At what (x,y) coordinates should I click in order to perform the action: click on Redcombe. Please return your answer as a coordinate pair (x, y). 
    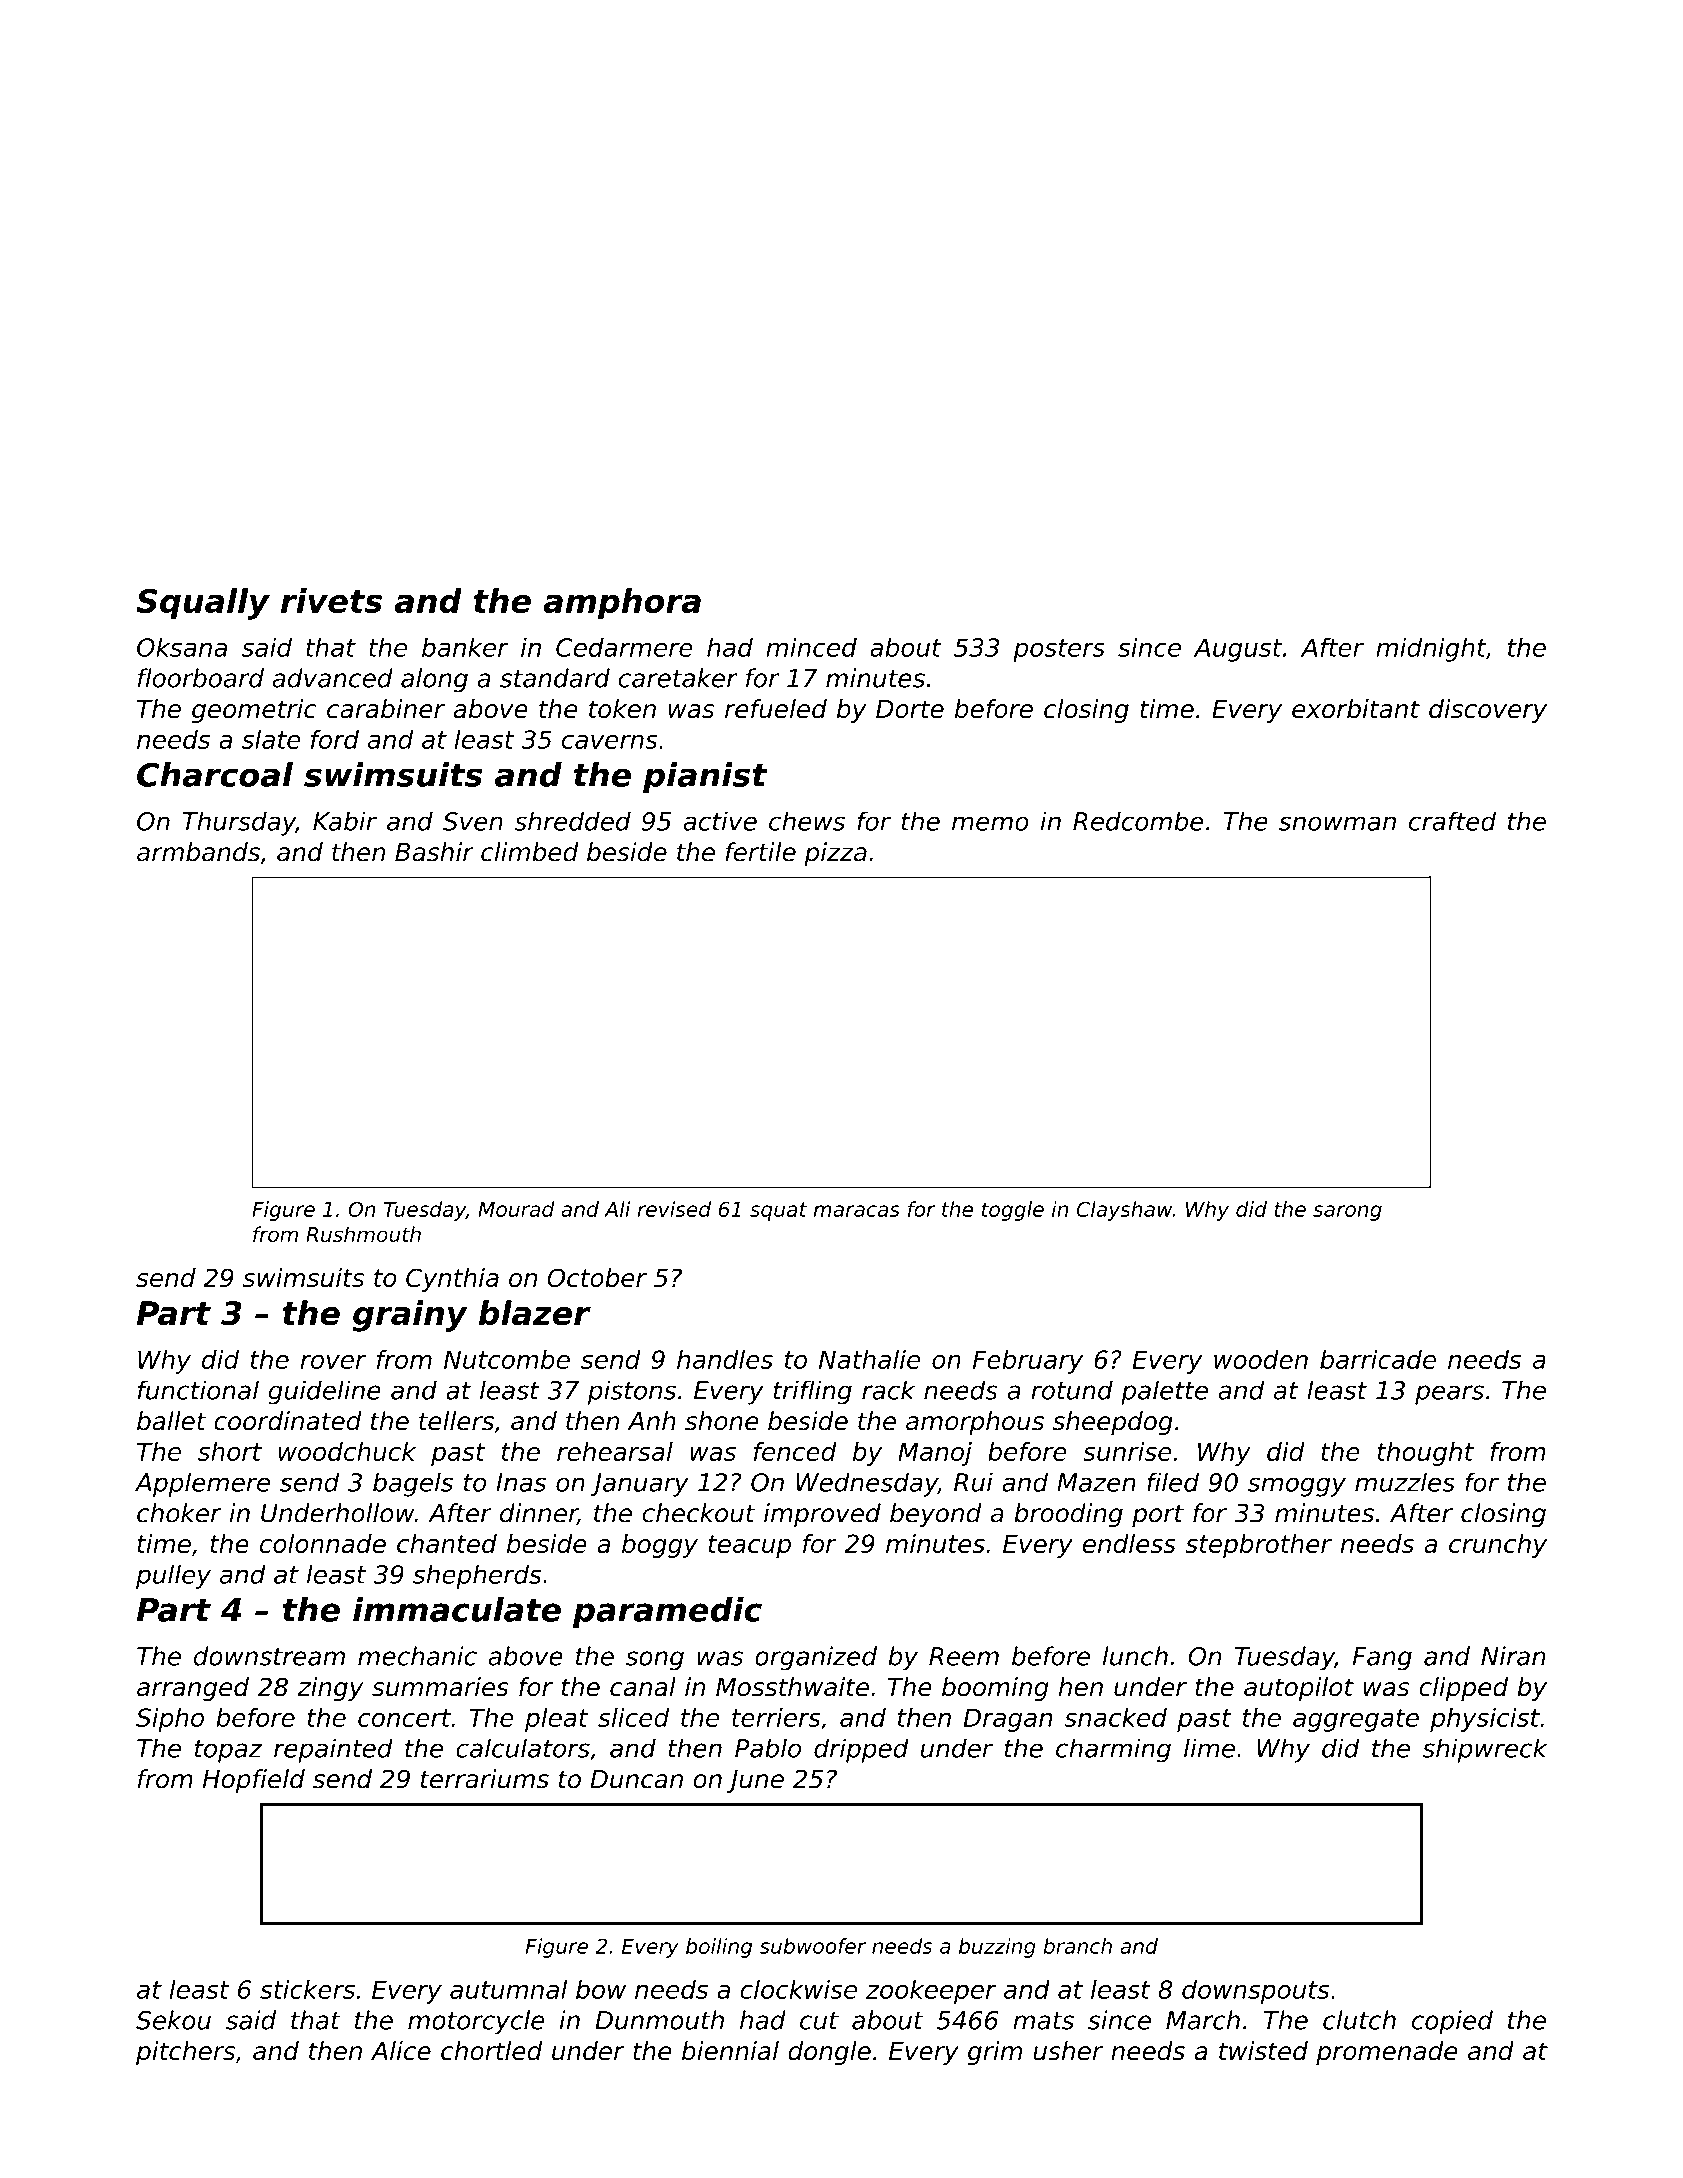
    Looking at the image, I should click on (1138, 821).
